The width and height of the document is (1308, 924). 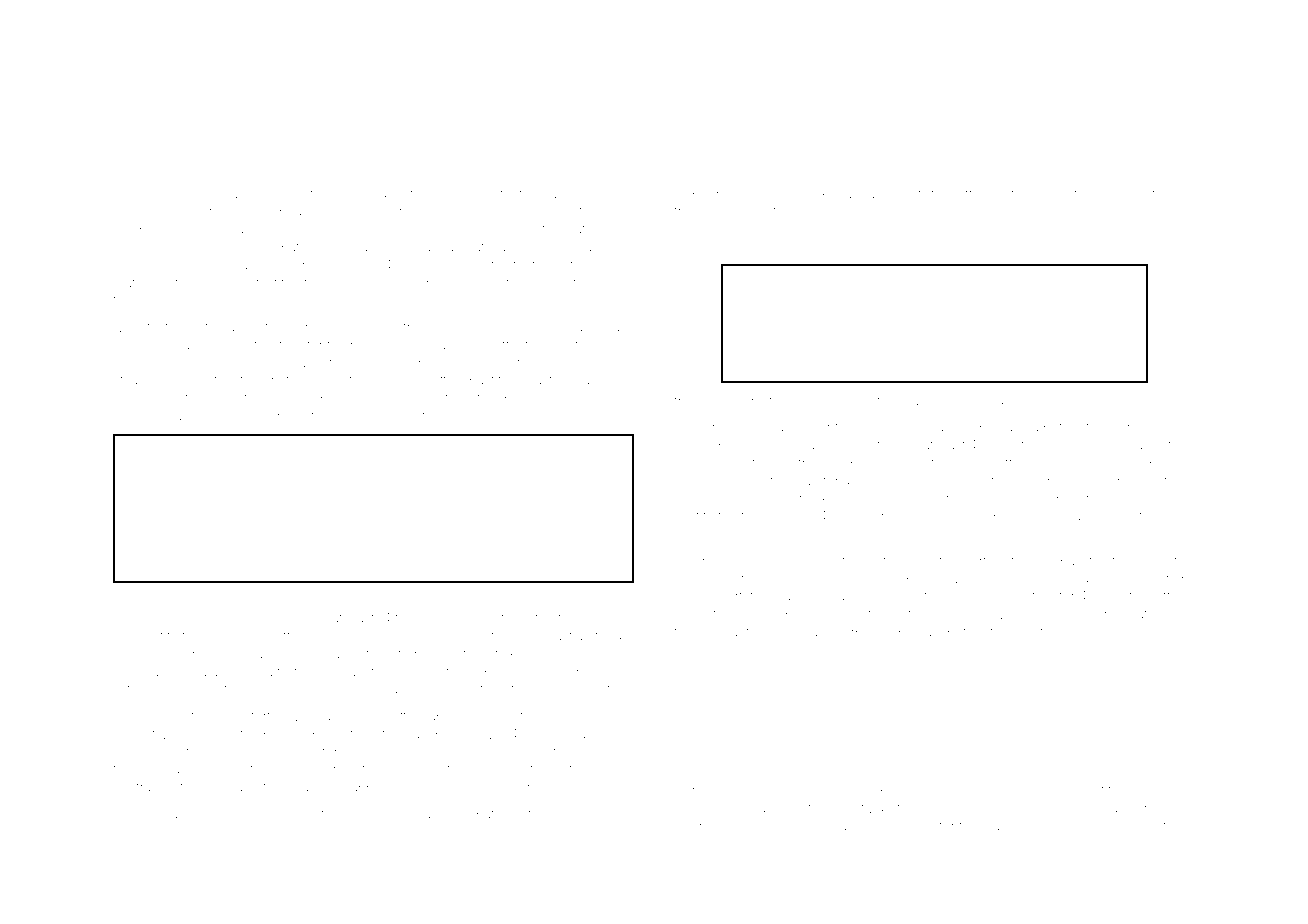 What do you see at coordinates (345, 814) in the document?
I see `featured` at bounding box center [345, 814].
